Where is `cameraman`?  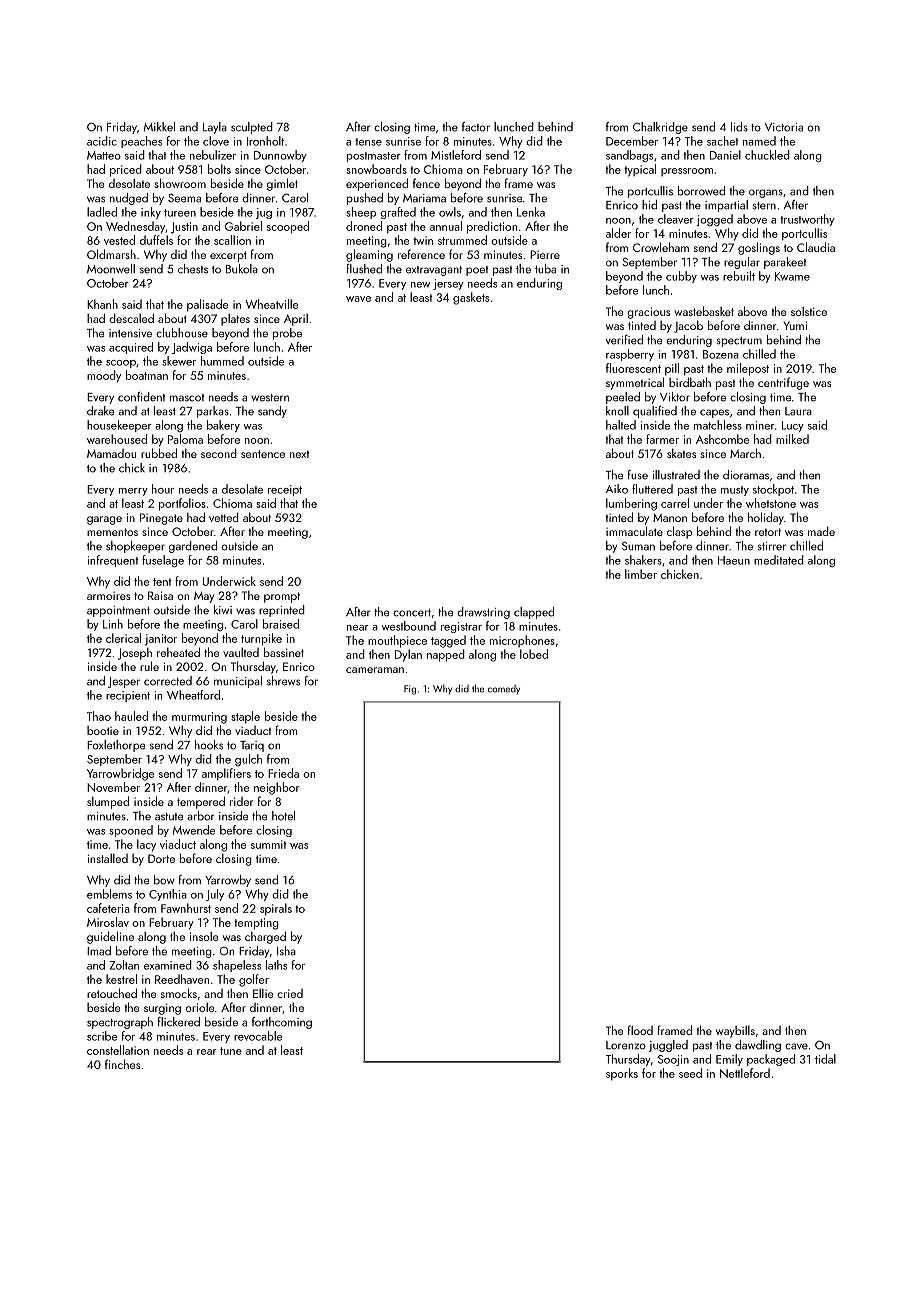 cameraman is located at coordinates (375, 670).
